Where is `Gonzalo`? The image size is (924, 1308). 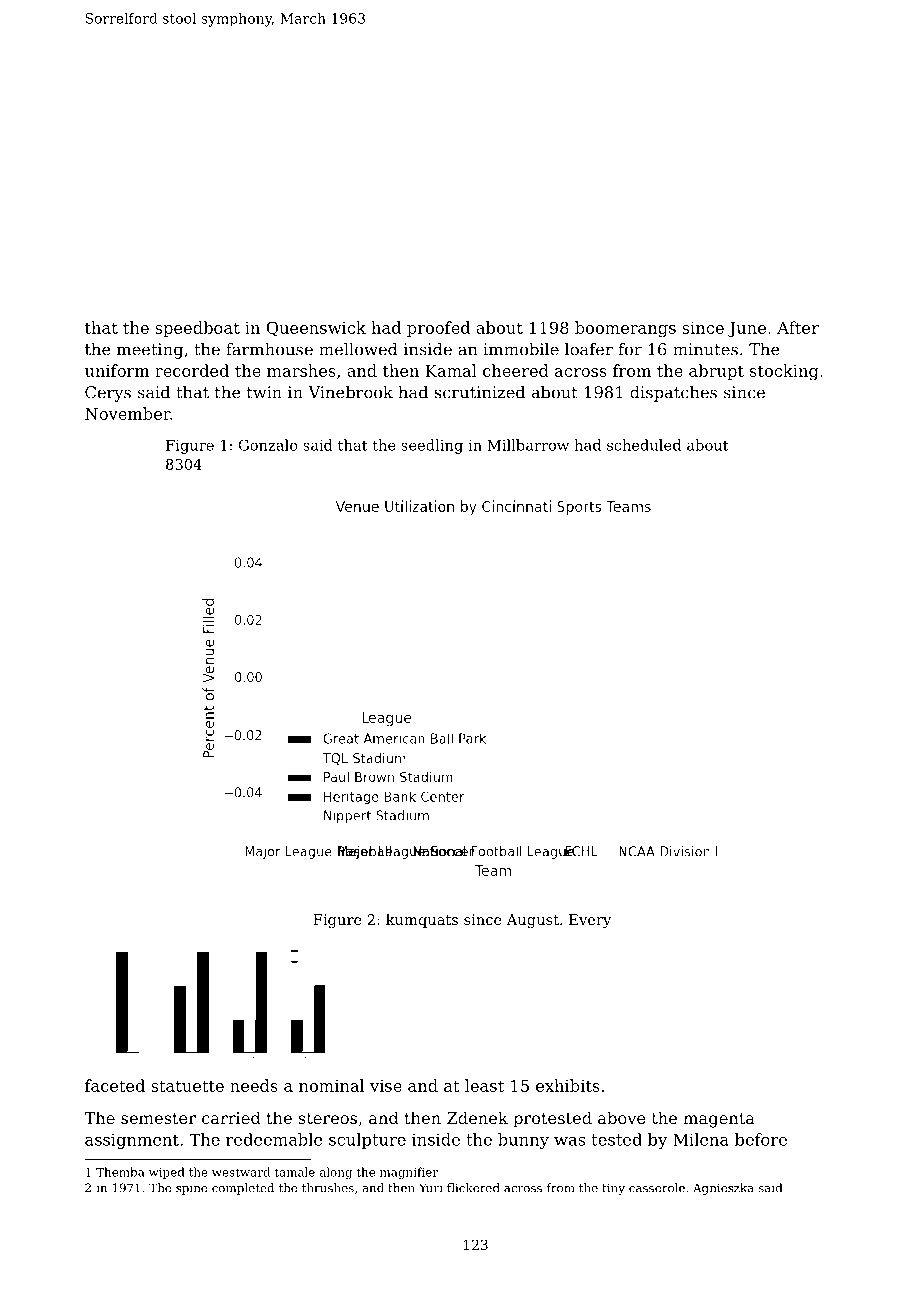 Gonzalo is located at coordinates (268, 445).
